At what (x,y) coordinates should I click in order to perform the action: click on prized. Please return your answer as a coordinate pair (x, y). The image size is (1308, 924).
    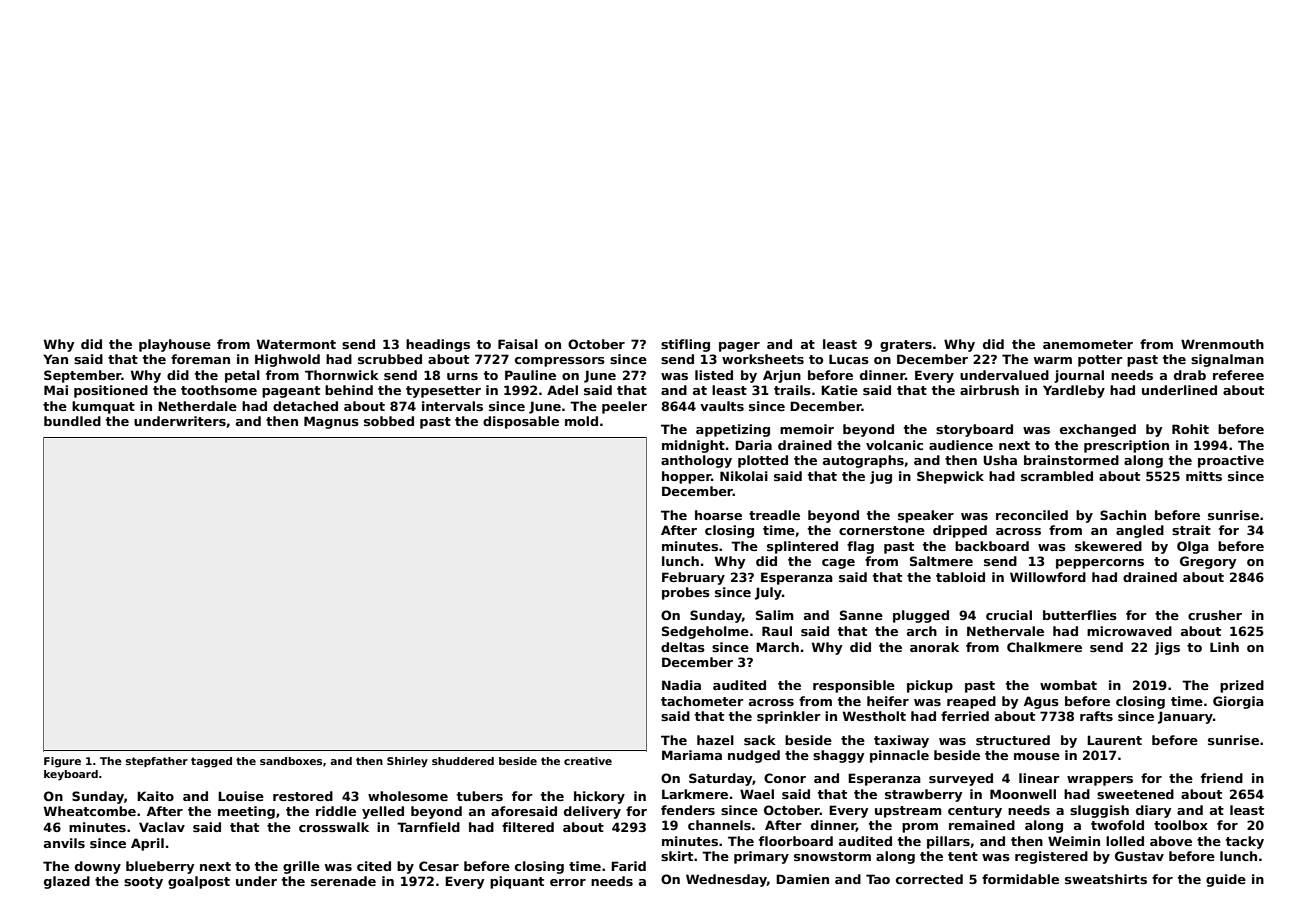
    Looking at the image, I should click on (1242, 686).
